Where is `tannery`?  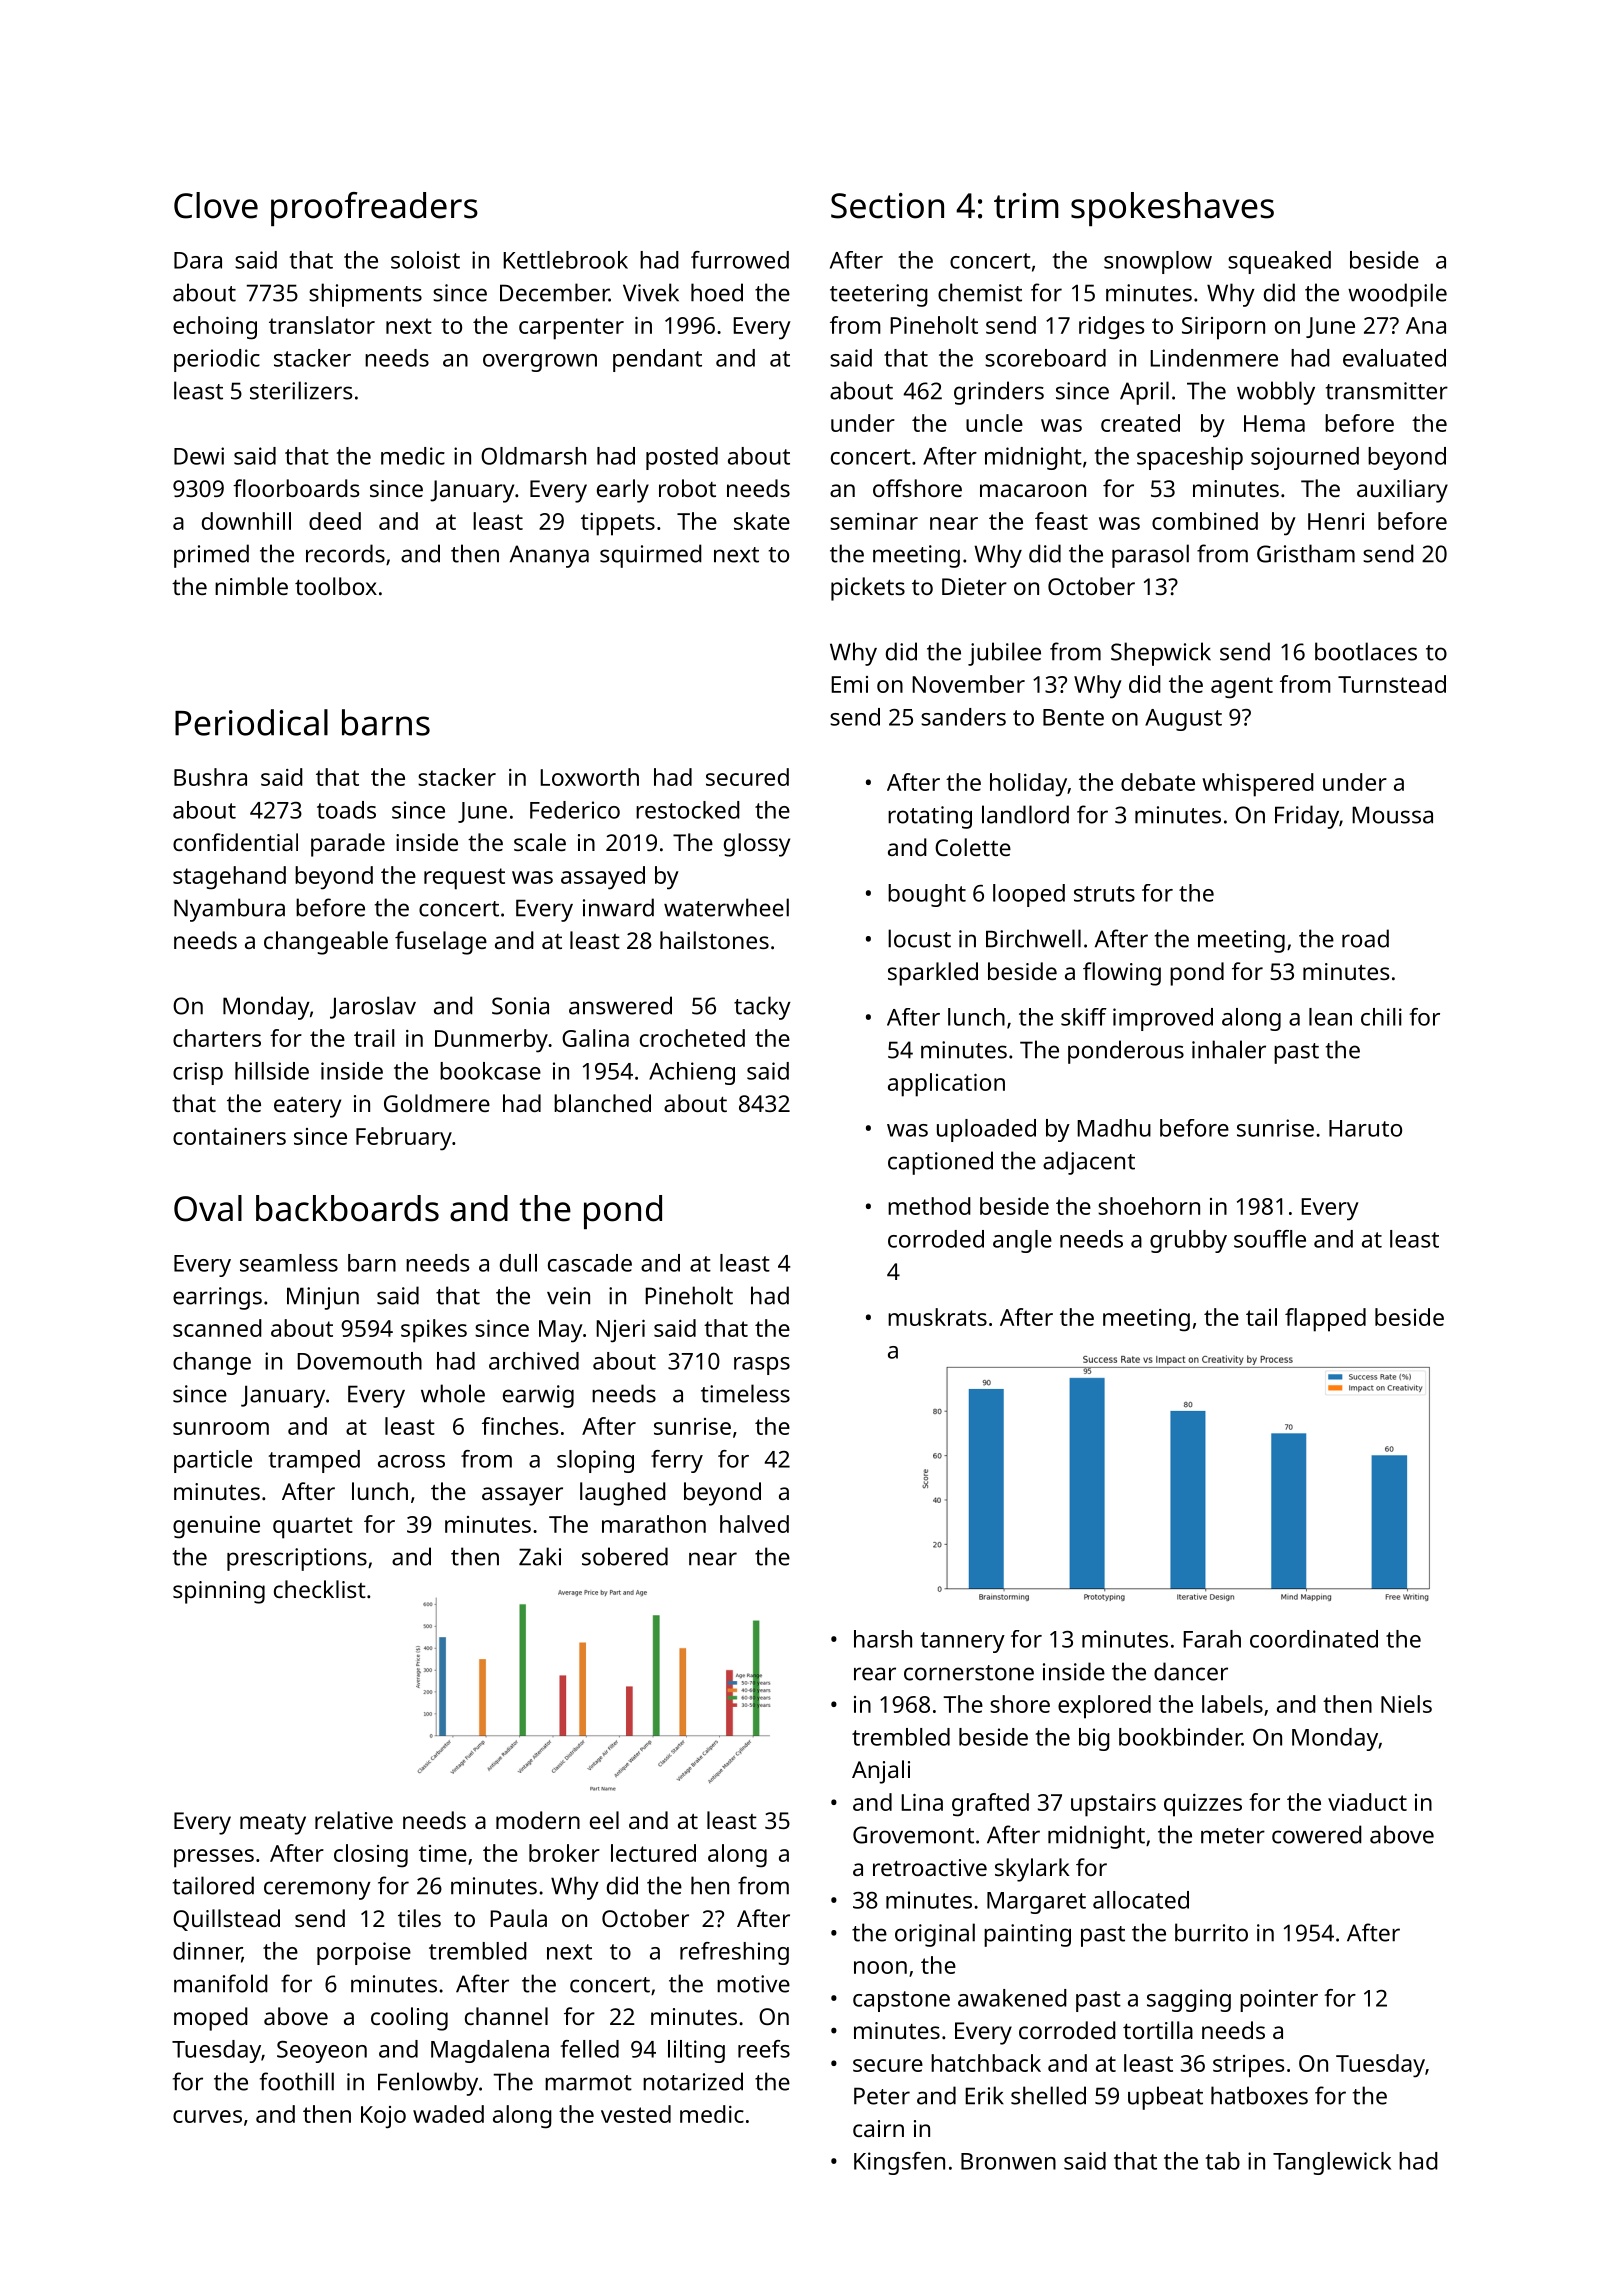
tannery is located at coordinates (962, 1642).
